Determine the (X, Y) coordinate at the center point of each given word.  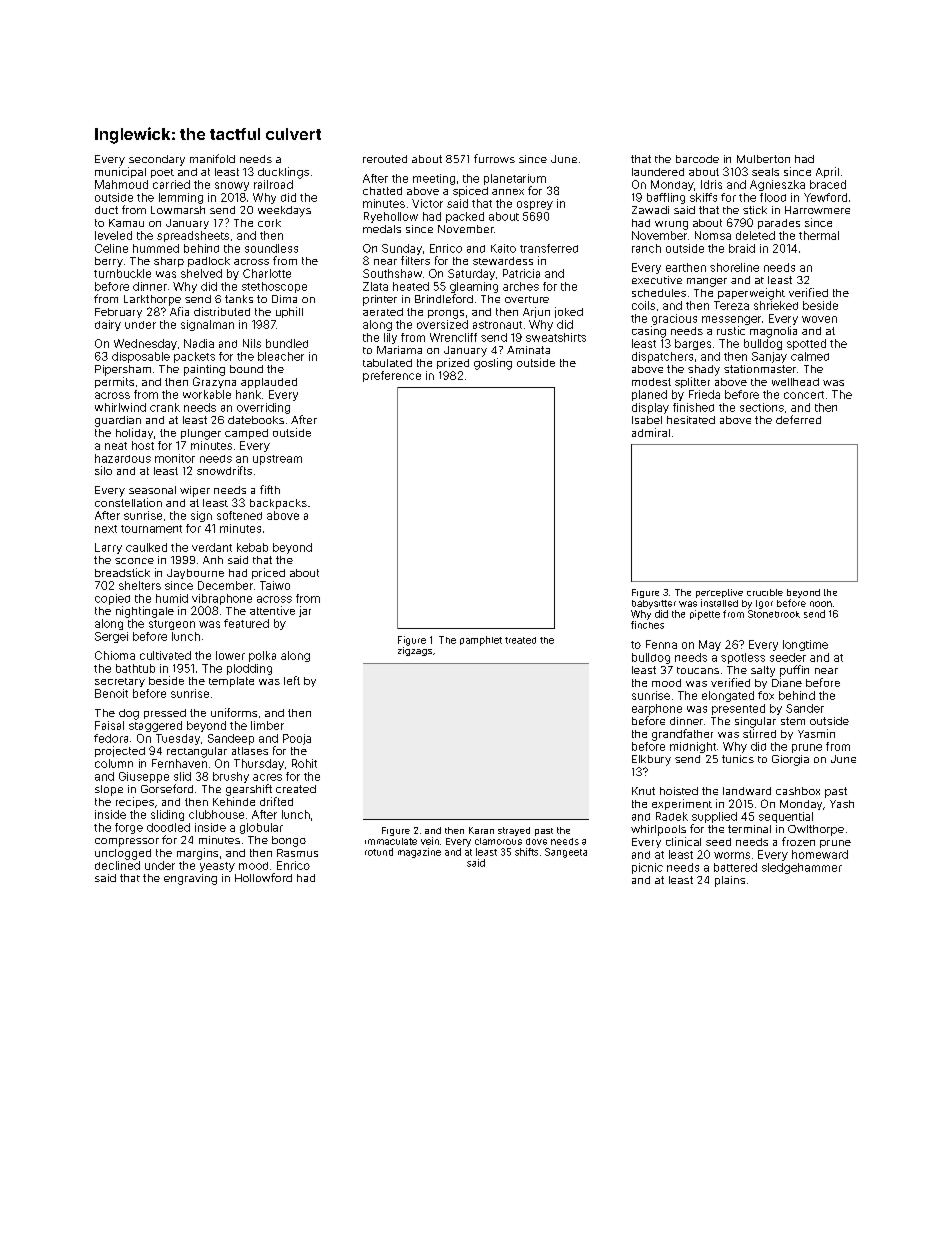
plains (730, 881)
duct (106, 210)
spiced (470, 191)
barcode (697, 159)
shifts (526, 852)
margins (197, 854)
